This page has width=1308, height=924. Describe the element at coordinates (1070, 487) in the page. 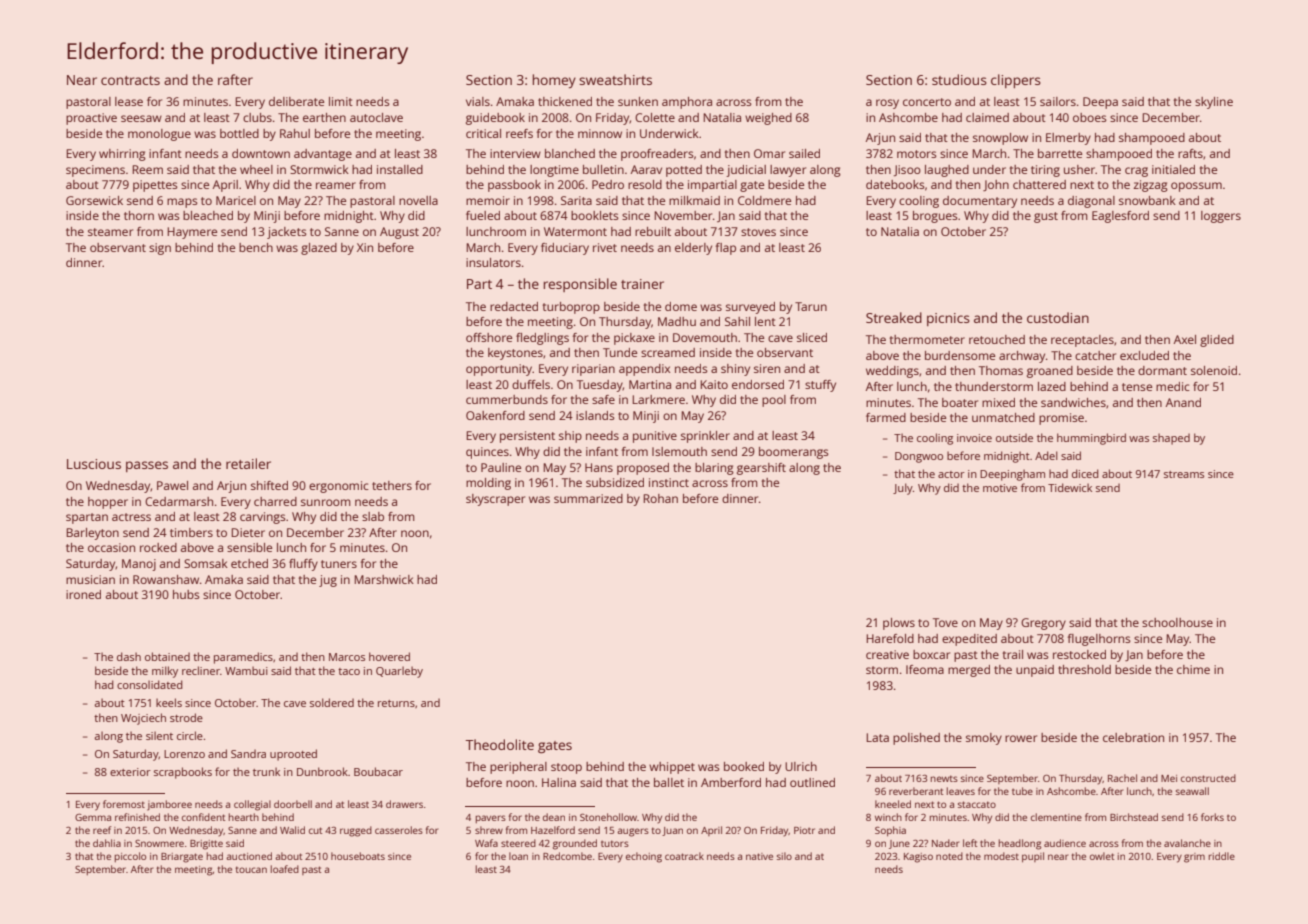

I see `Tidewick` at that location.
